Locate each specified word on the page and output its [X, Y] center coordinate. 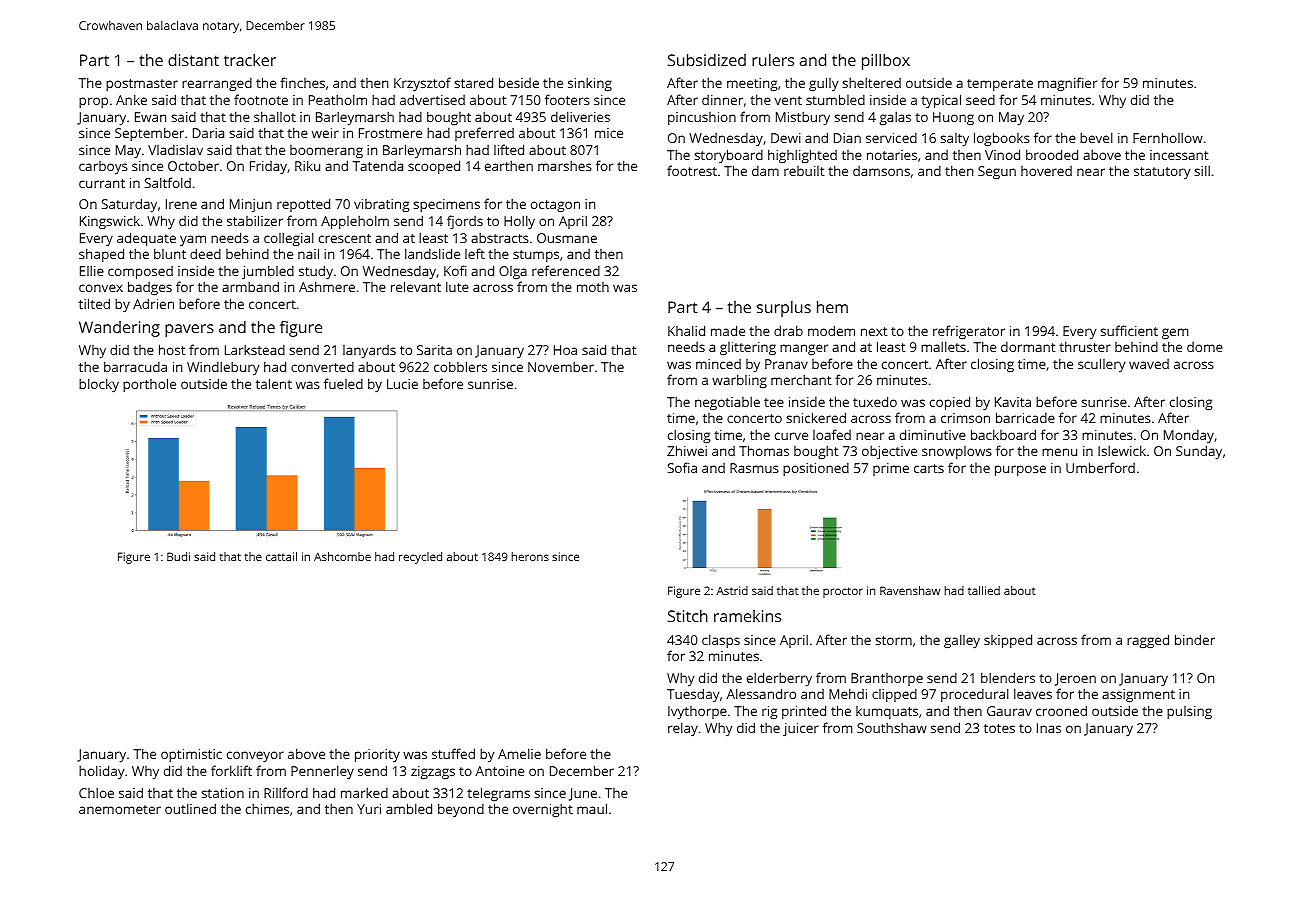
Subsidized [707, 60]
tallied [984, 590]
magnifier [1067, 84]
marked [364, 792]
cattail [281, 556]
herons [530, 556]
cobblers [460, 366]
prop [93, 102]
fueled [343, 383]
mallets [943, 346]
